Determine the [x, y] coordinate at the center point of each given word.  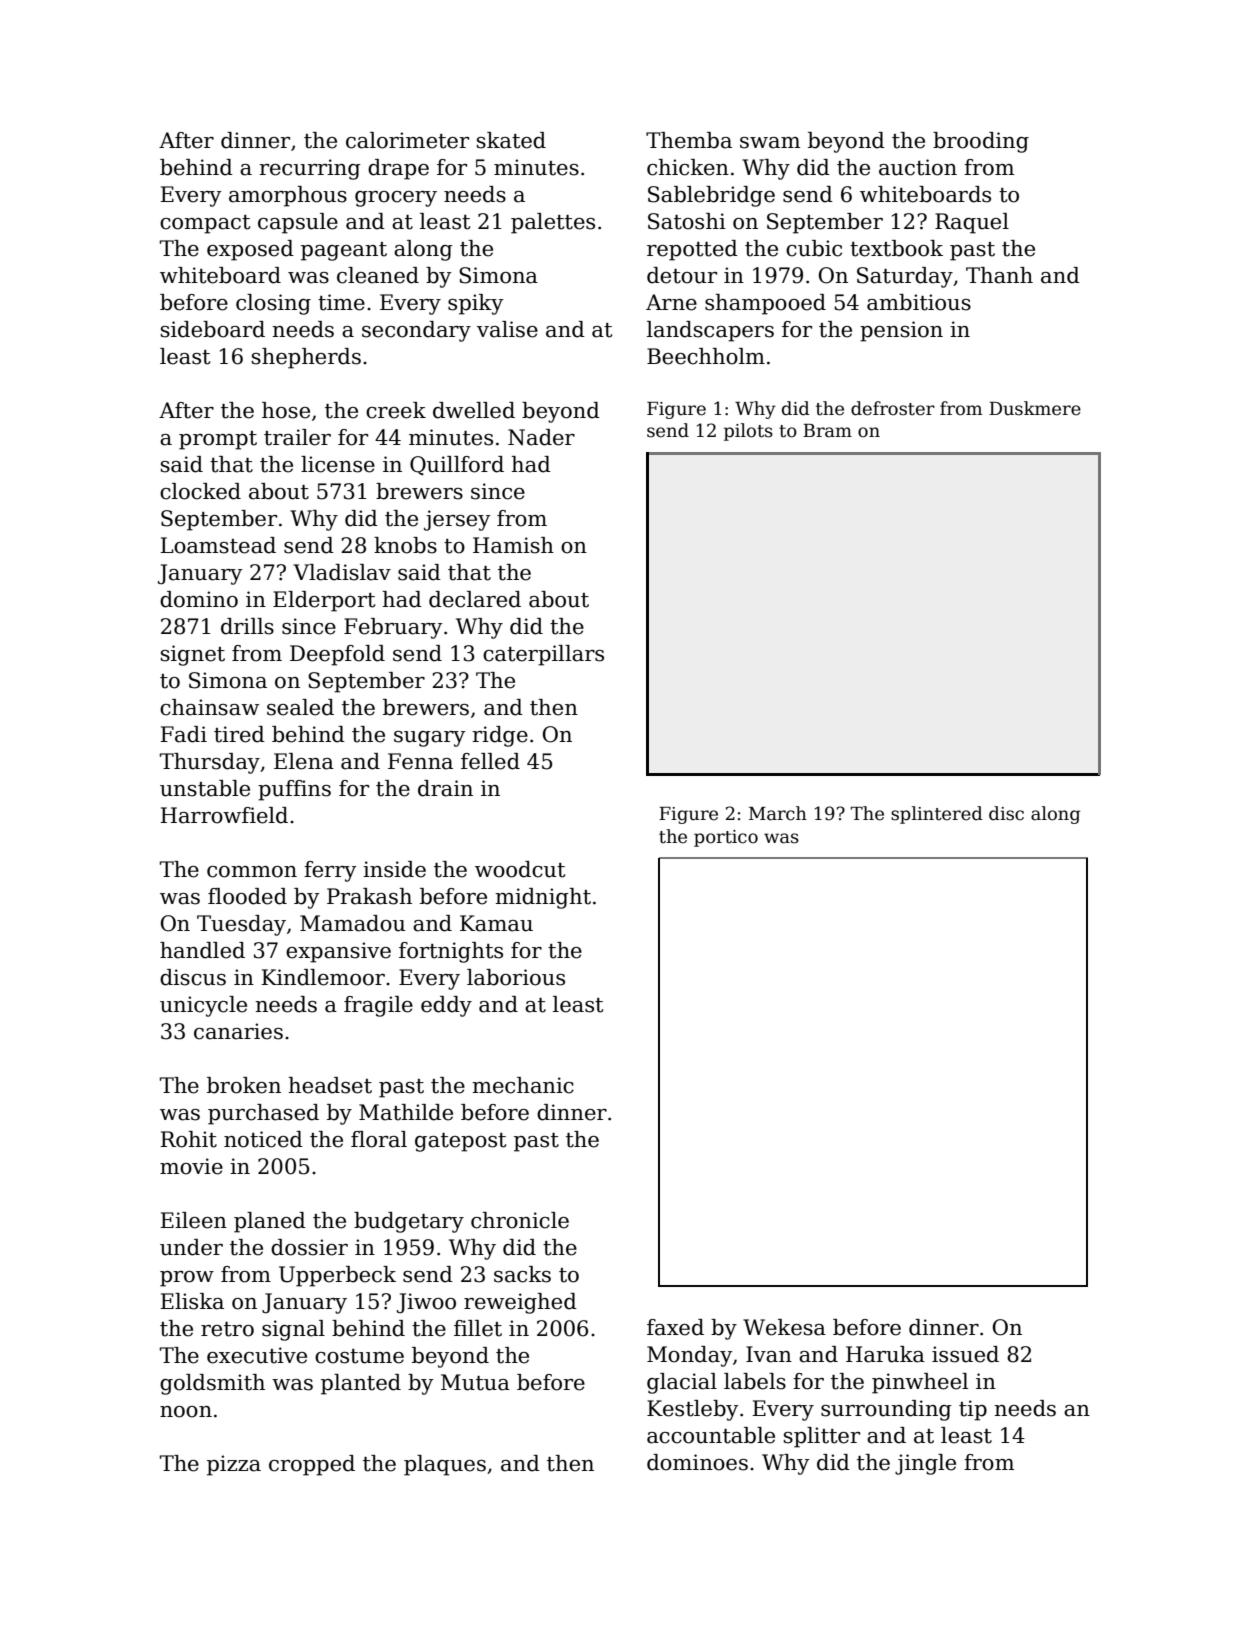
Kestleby [693, 1410]
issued [965, 1354]
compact [205, 224]
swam [770, 143]
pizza [234, 1465]
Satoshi [687, 221]
